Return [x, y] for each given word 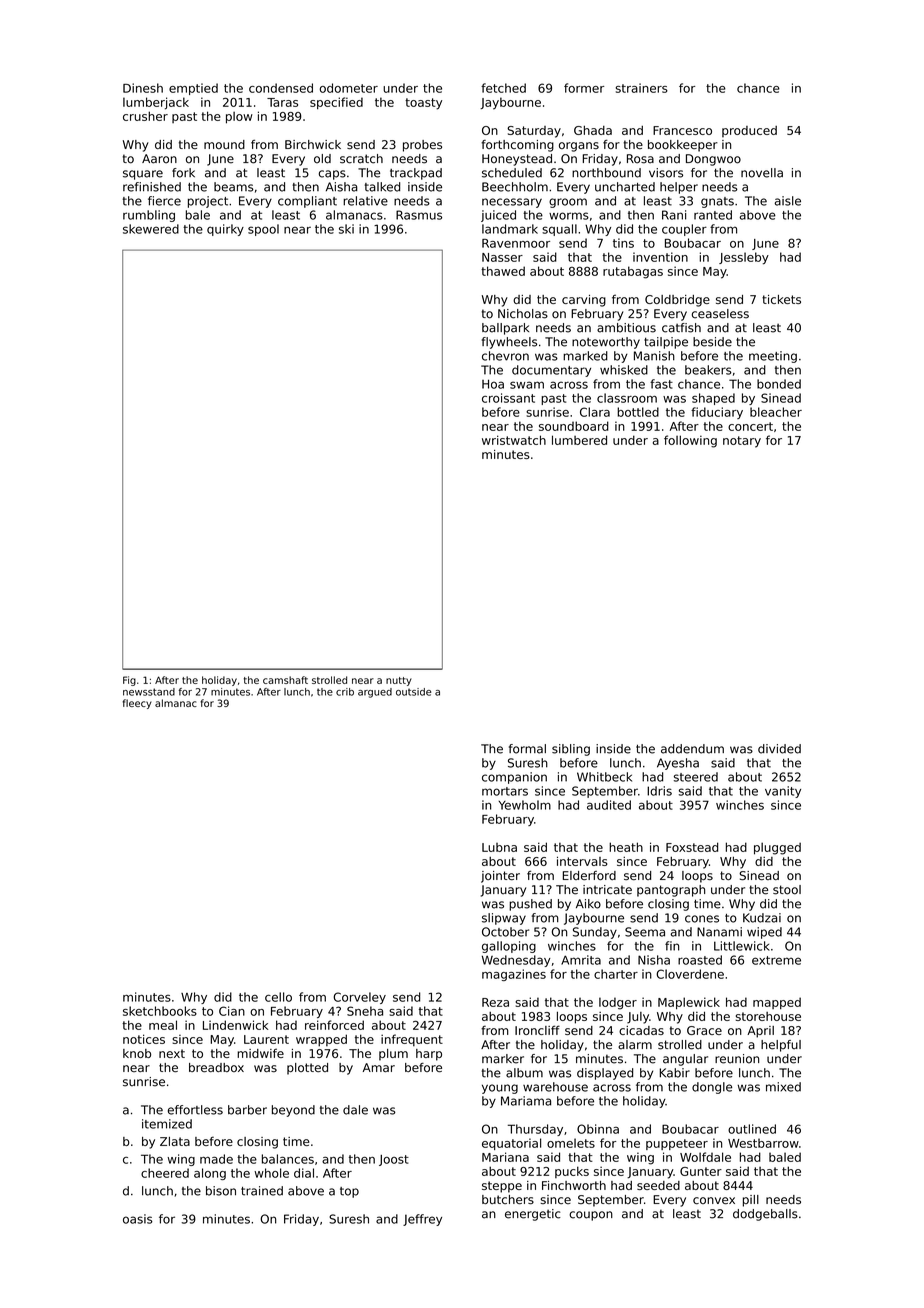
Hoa [493, 384]
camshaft [285, 680]
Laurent [266, 1039]
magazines [514, 975]
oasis [138, 1219]
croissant [508, 398]
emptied [193, 89]
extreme [776, 960]
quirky [225, 230]
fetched [503, 88]
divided [779, 749]
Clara [595, 412]
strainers [642, 88]
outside [413, 692]
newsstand [149, 692]
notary [742, 442]
